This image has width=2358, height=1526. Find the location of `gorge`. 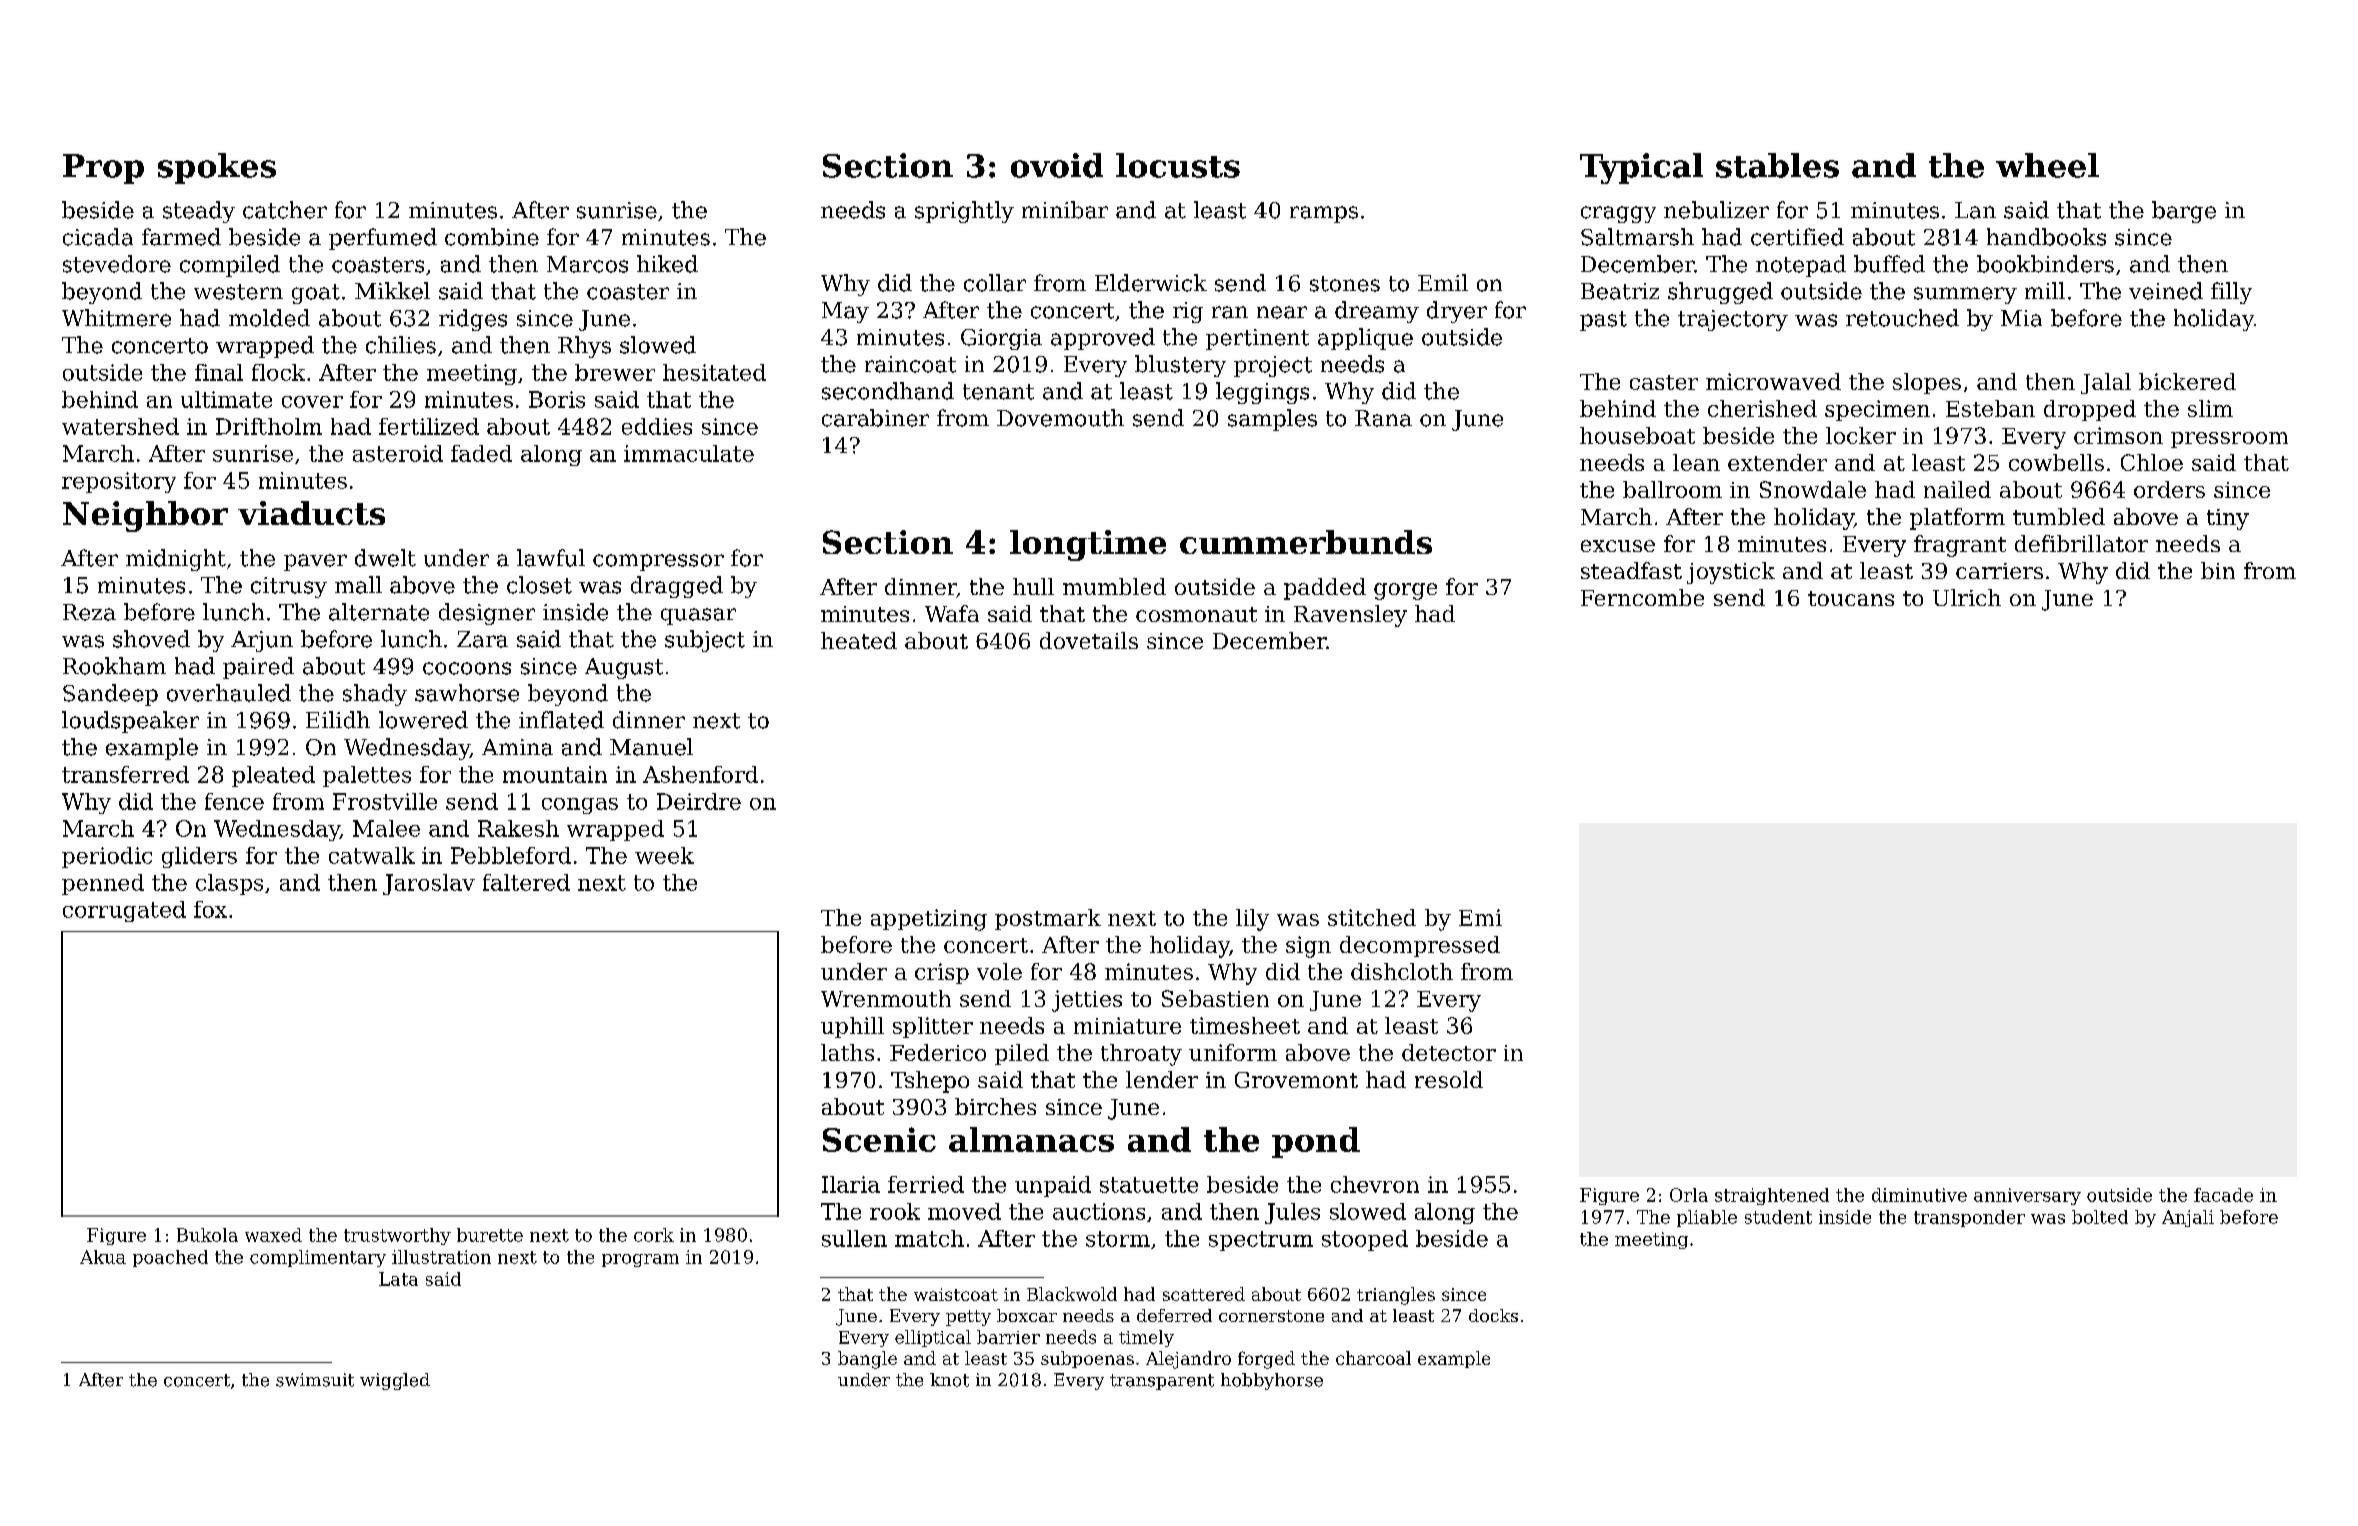

gorge is located at coordinates (1405, 591).
